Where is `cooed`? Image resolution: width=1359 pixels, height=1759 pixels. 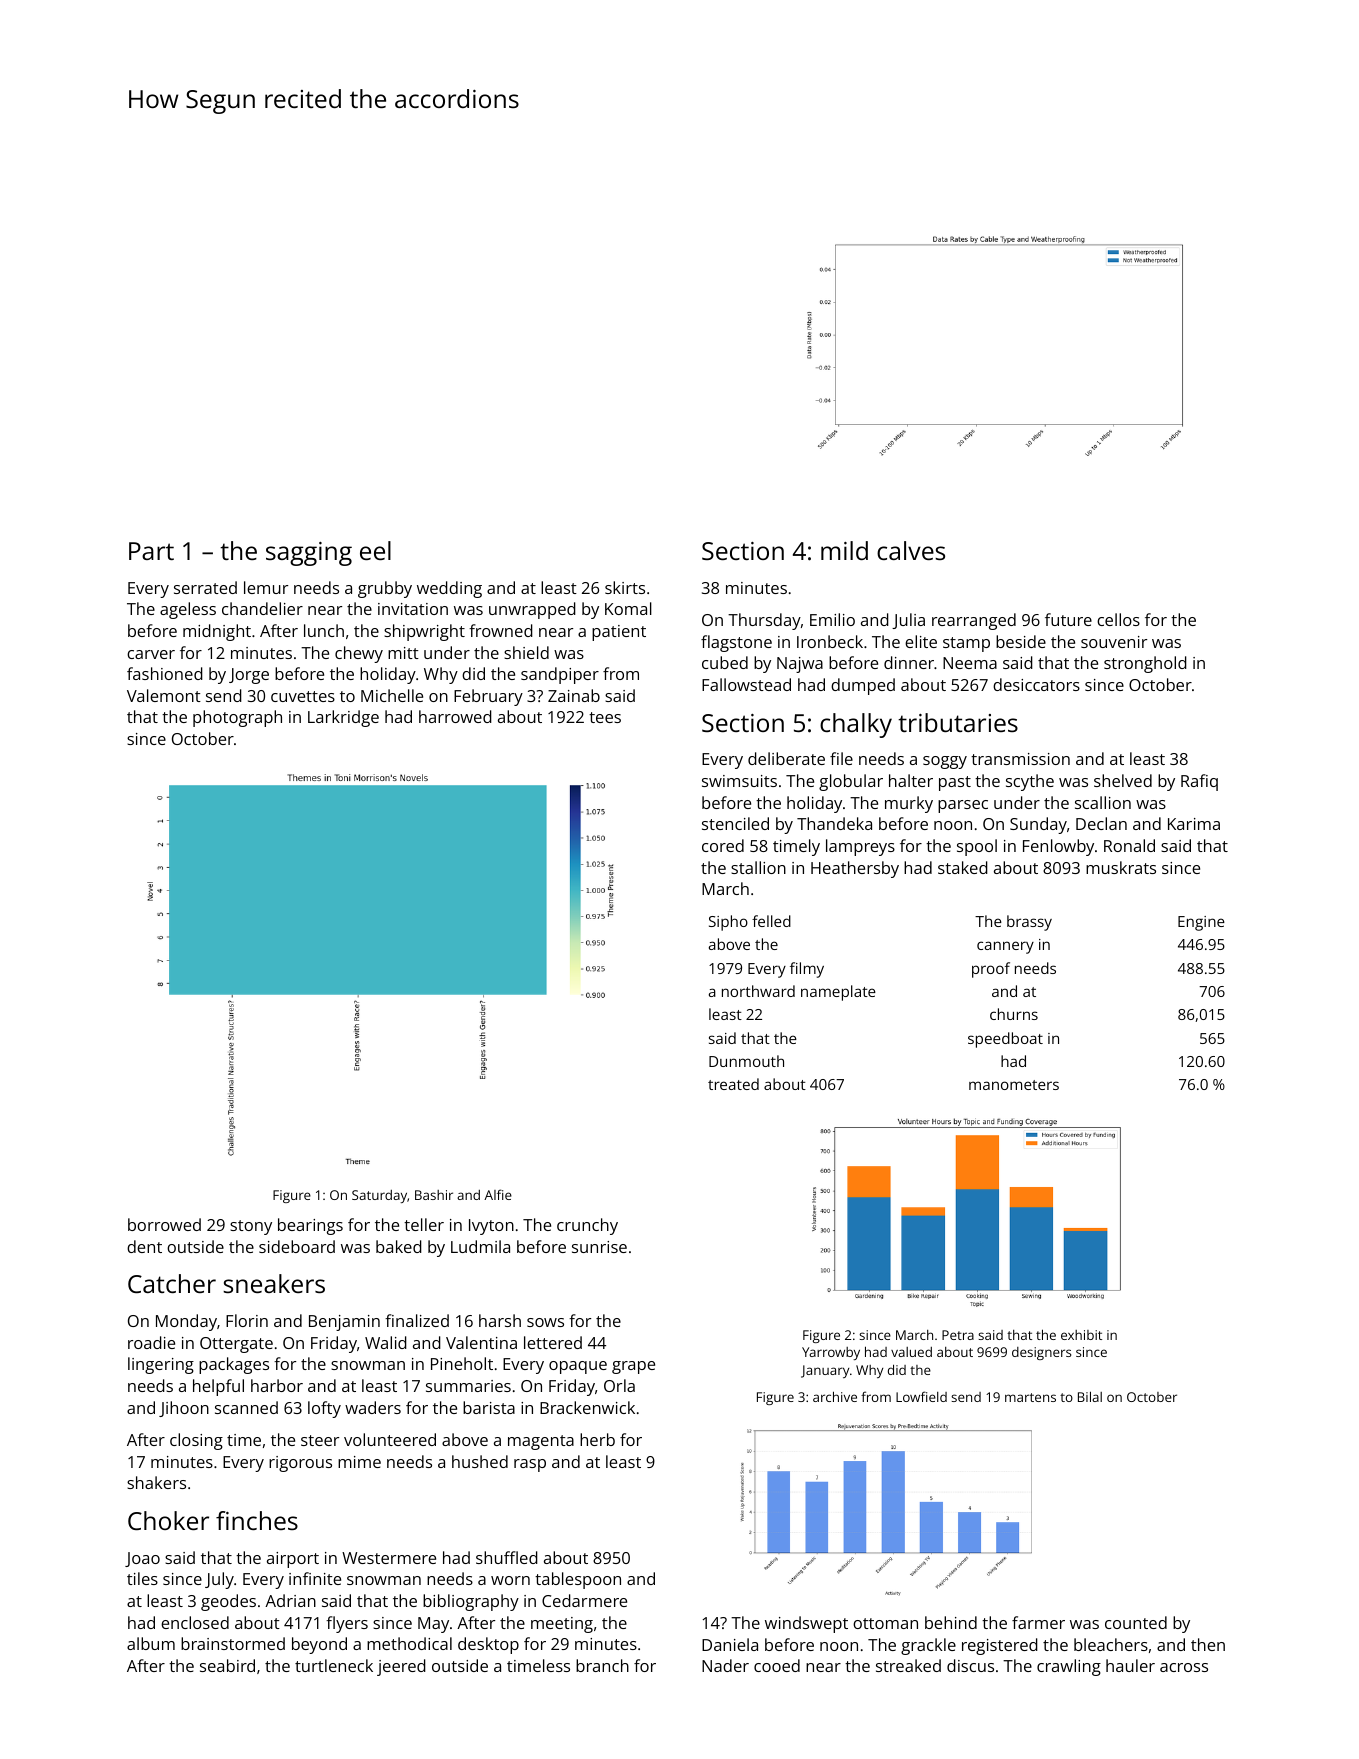 cooed is located at coordinates (777, 1665).
